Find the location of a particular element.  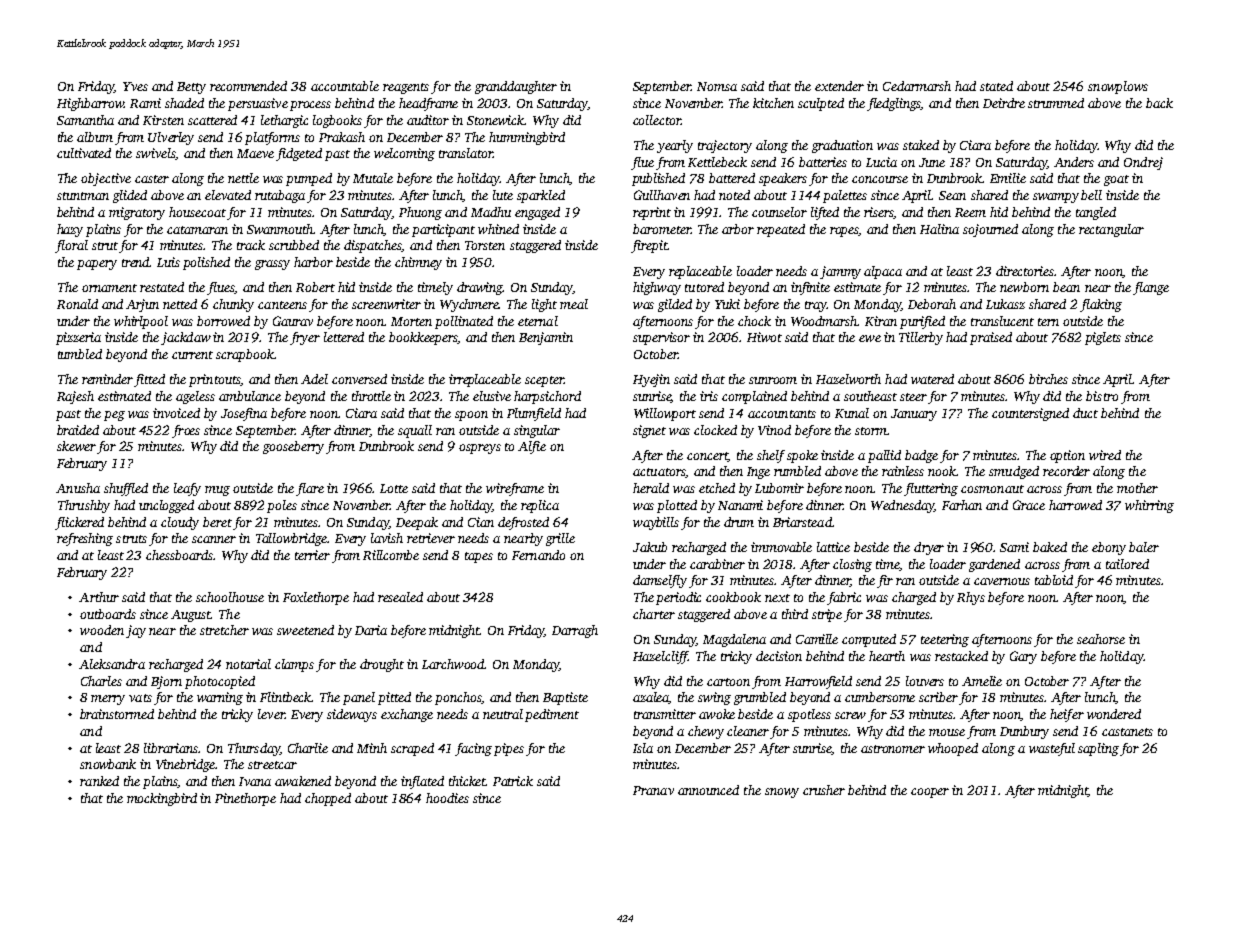

published is located at coordinates (658, 179).
